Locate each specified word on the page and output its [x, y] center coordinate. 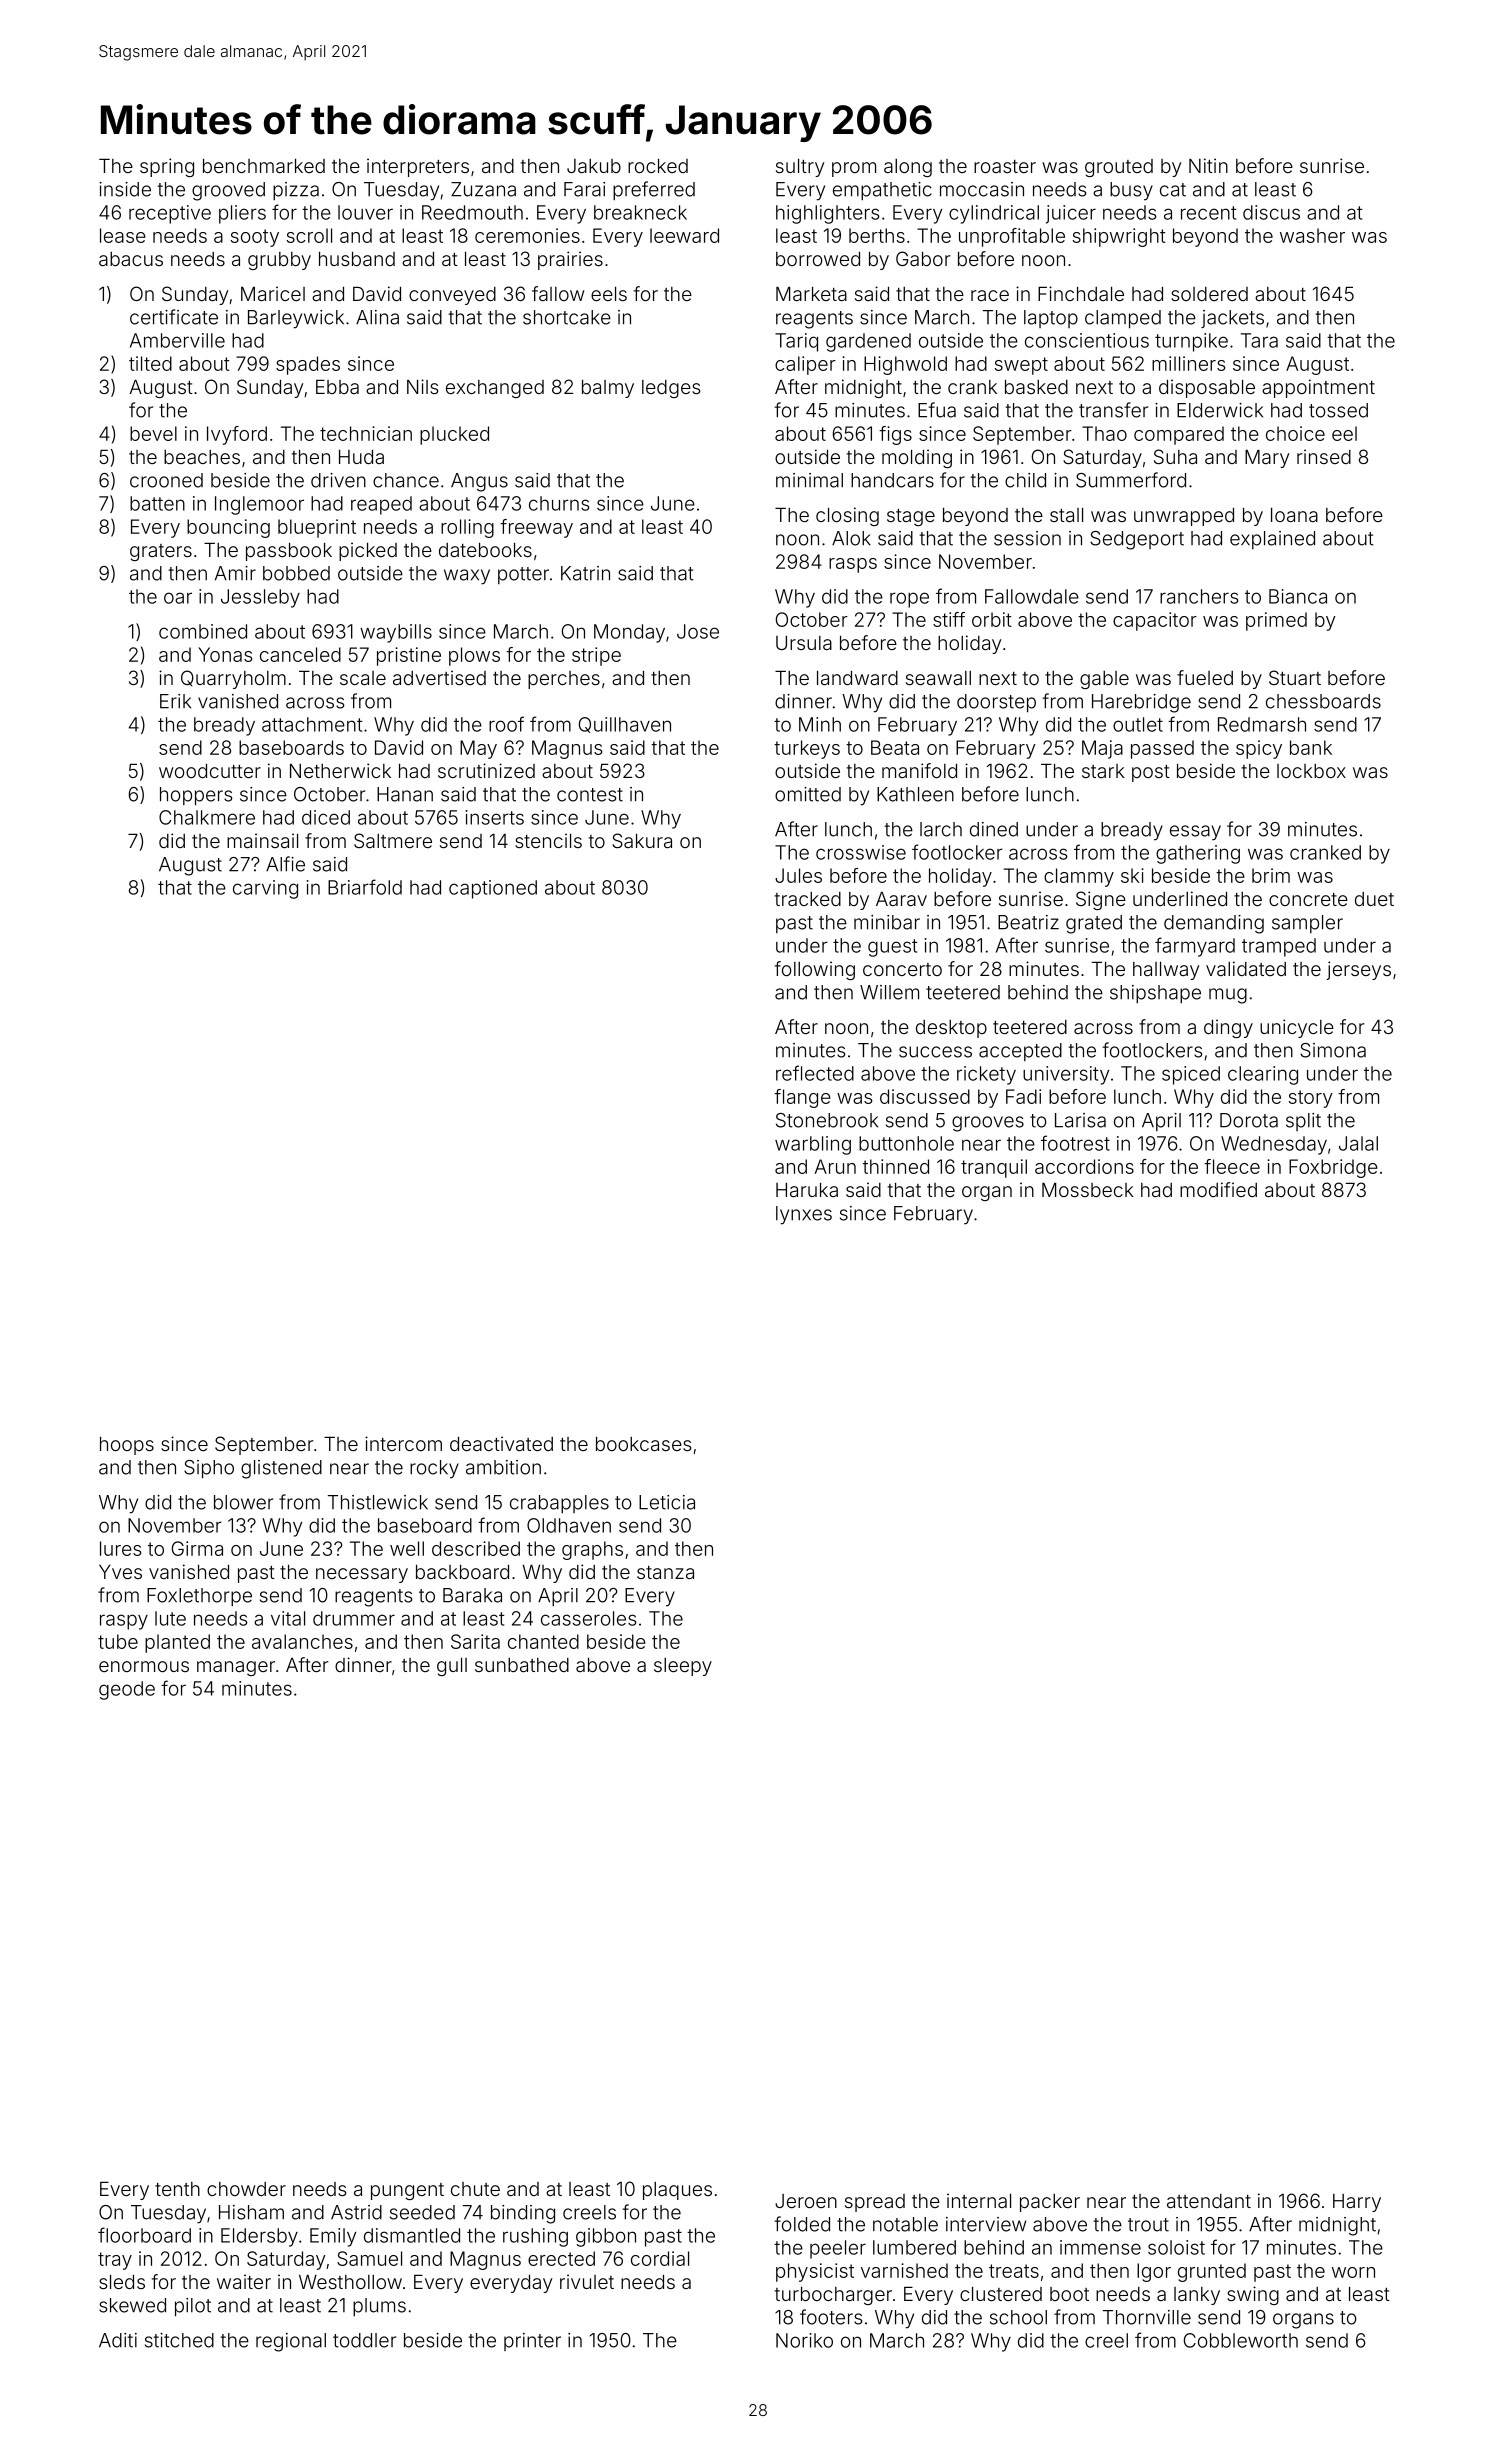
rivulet [587, 2281]
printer [532, 2342]
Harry [1357, 2203]
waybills [396, 633]
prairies [570, 260]
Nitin [1208, 165]
